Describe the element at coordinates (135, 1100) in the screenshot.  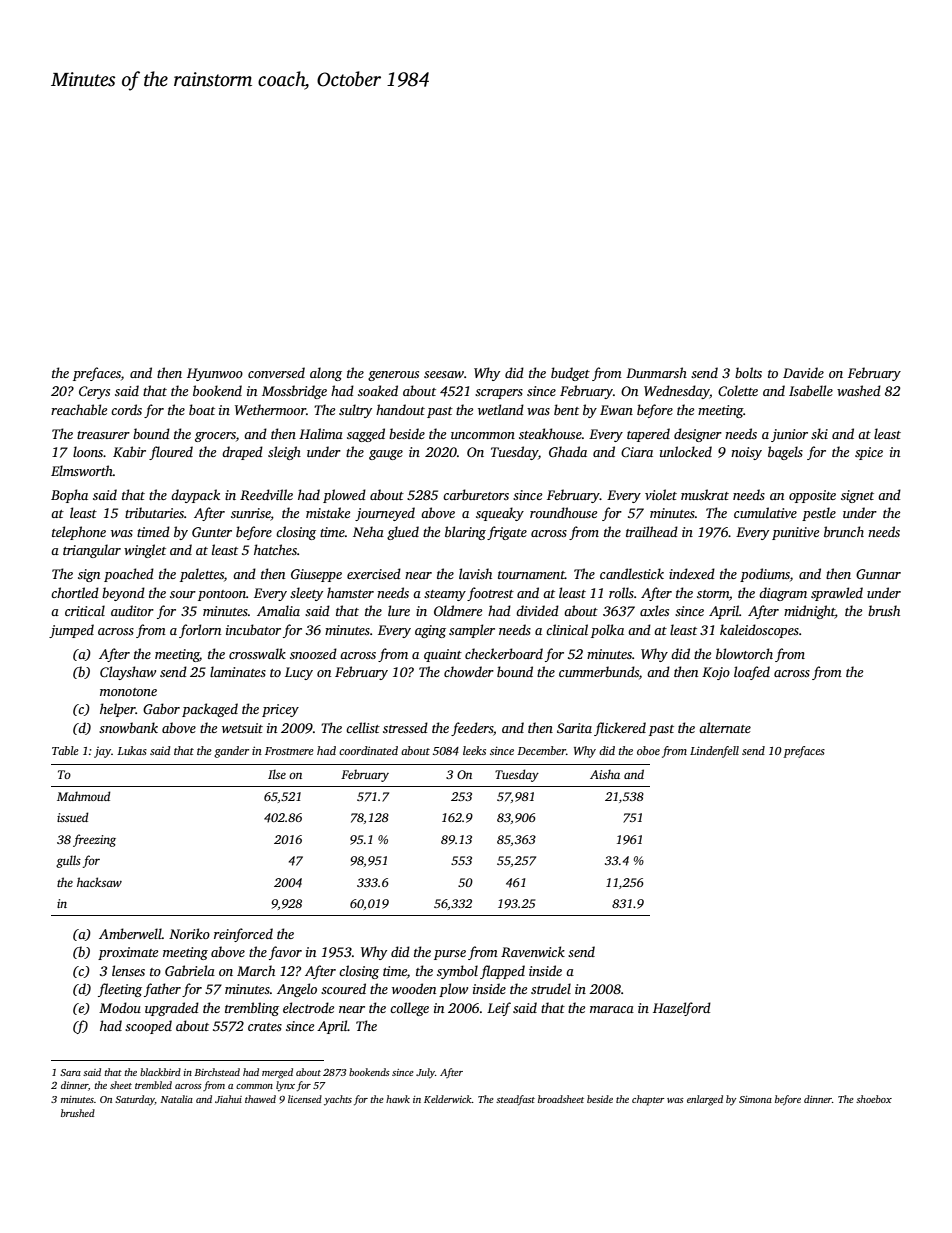
I see `Saturday` at that location.
